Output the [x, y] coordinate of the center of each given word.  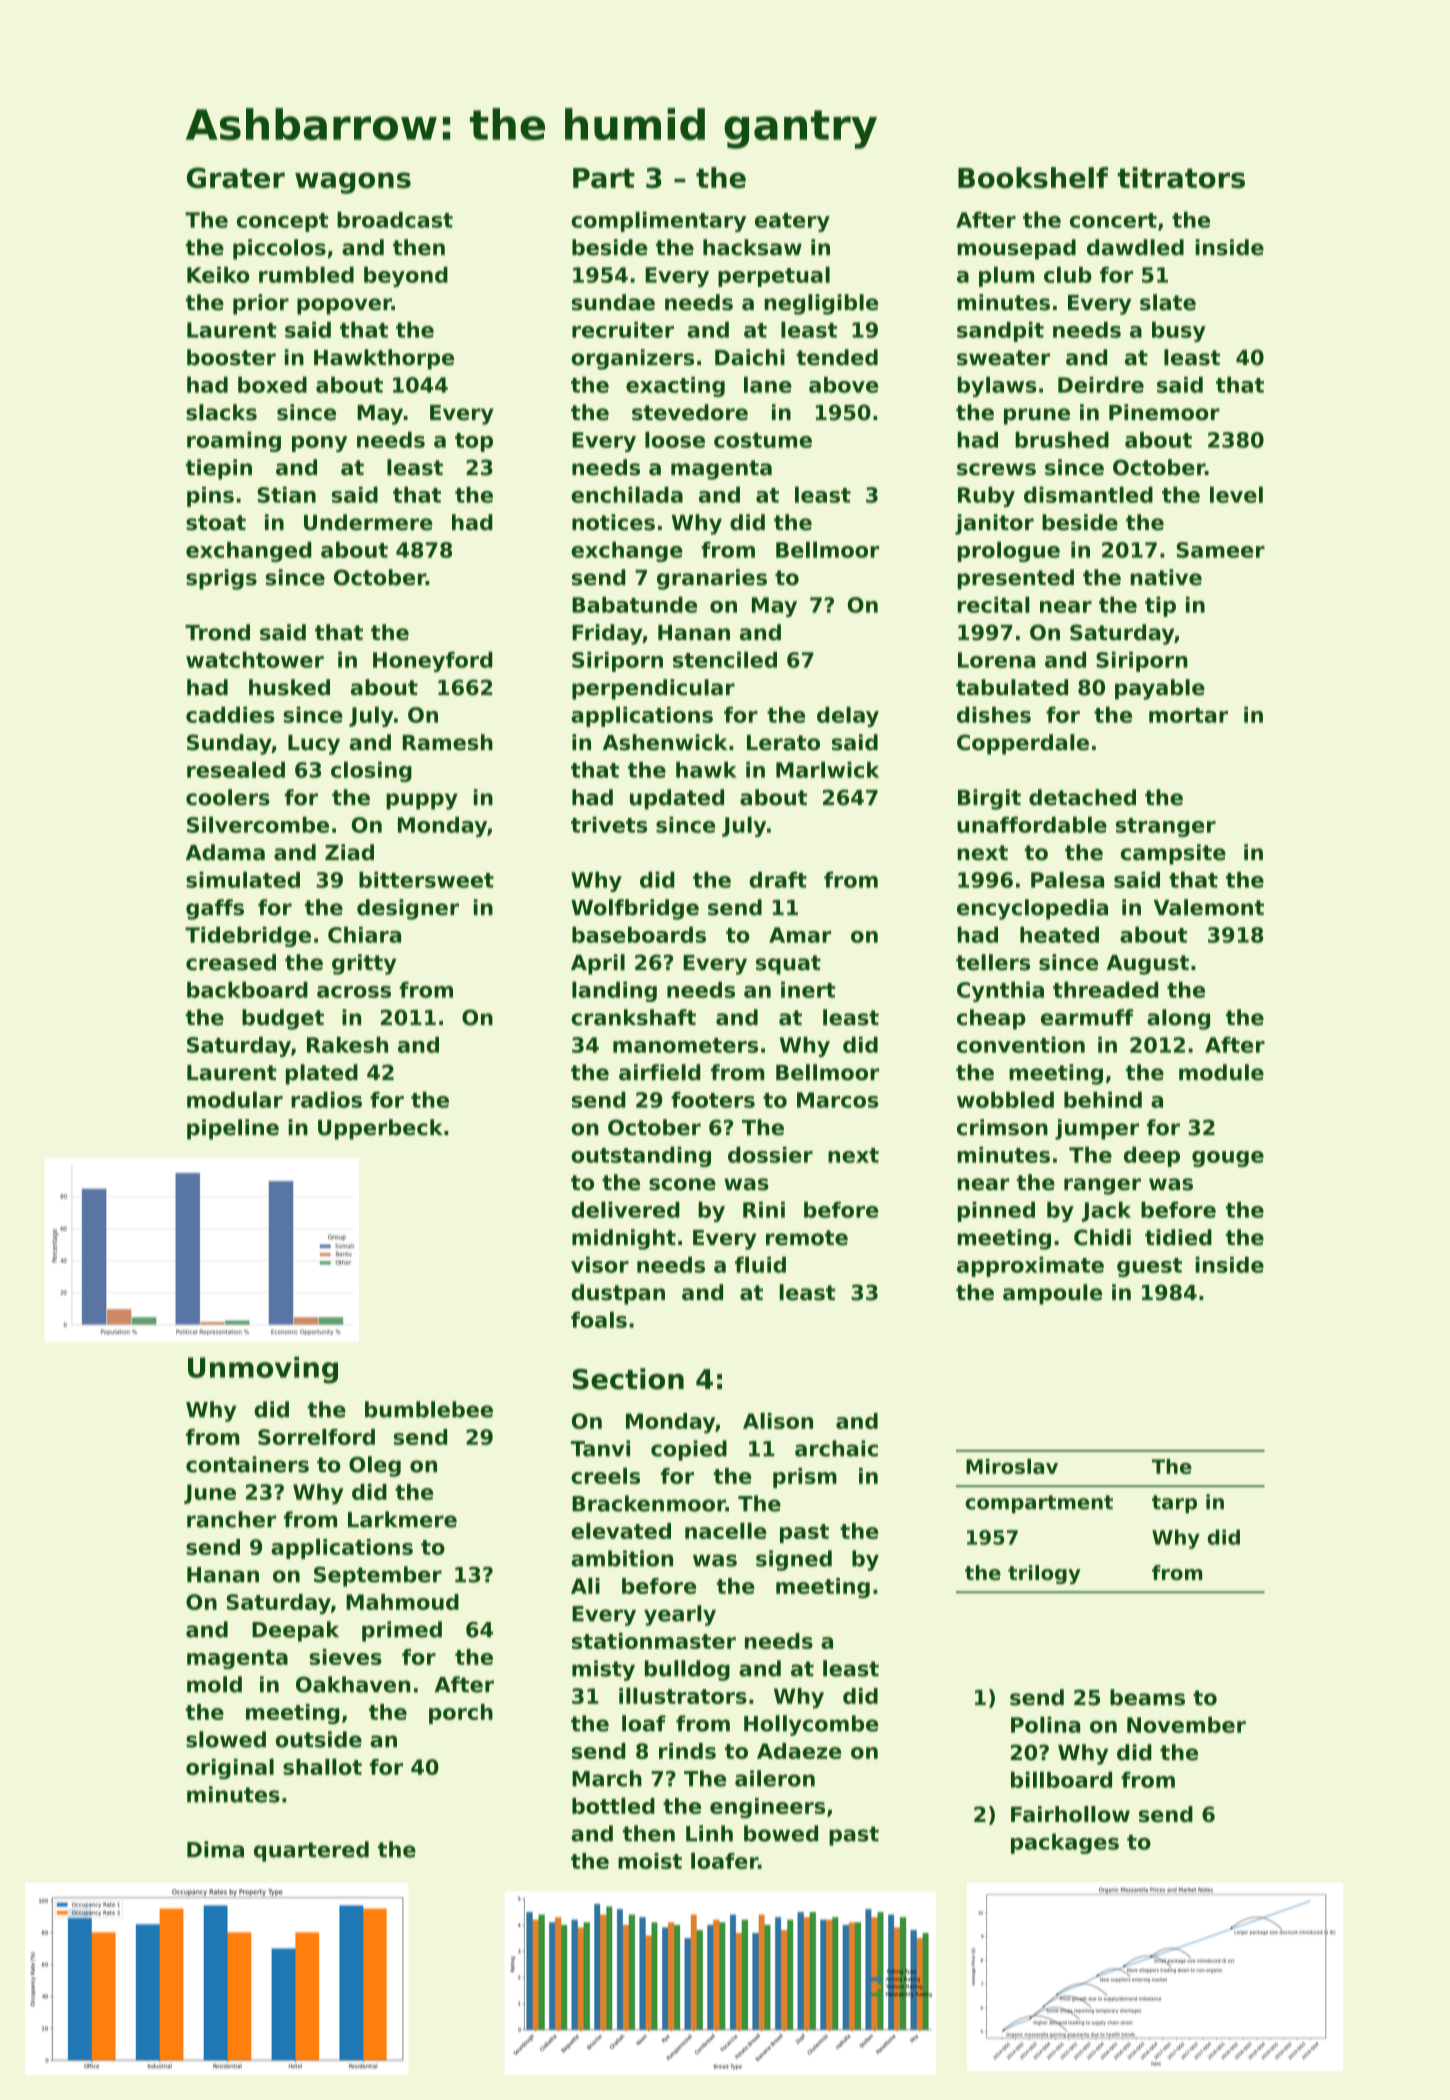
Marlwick [827, 769]
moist [650, 1861]
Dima [215, 1849]
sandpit [1000, 331]
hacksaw [752, 247]
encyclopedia [1032, 909]
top [474, 442]
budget [283, 1019]
